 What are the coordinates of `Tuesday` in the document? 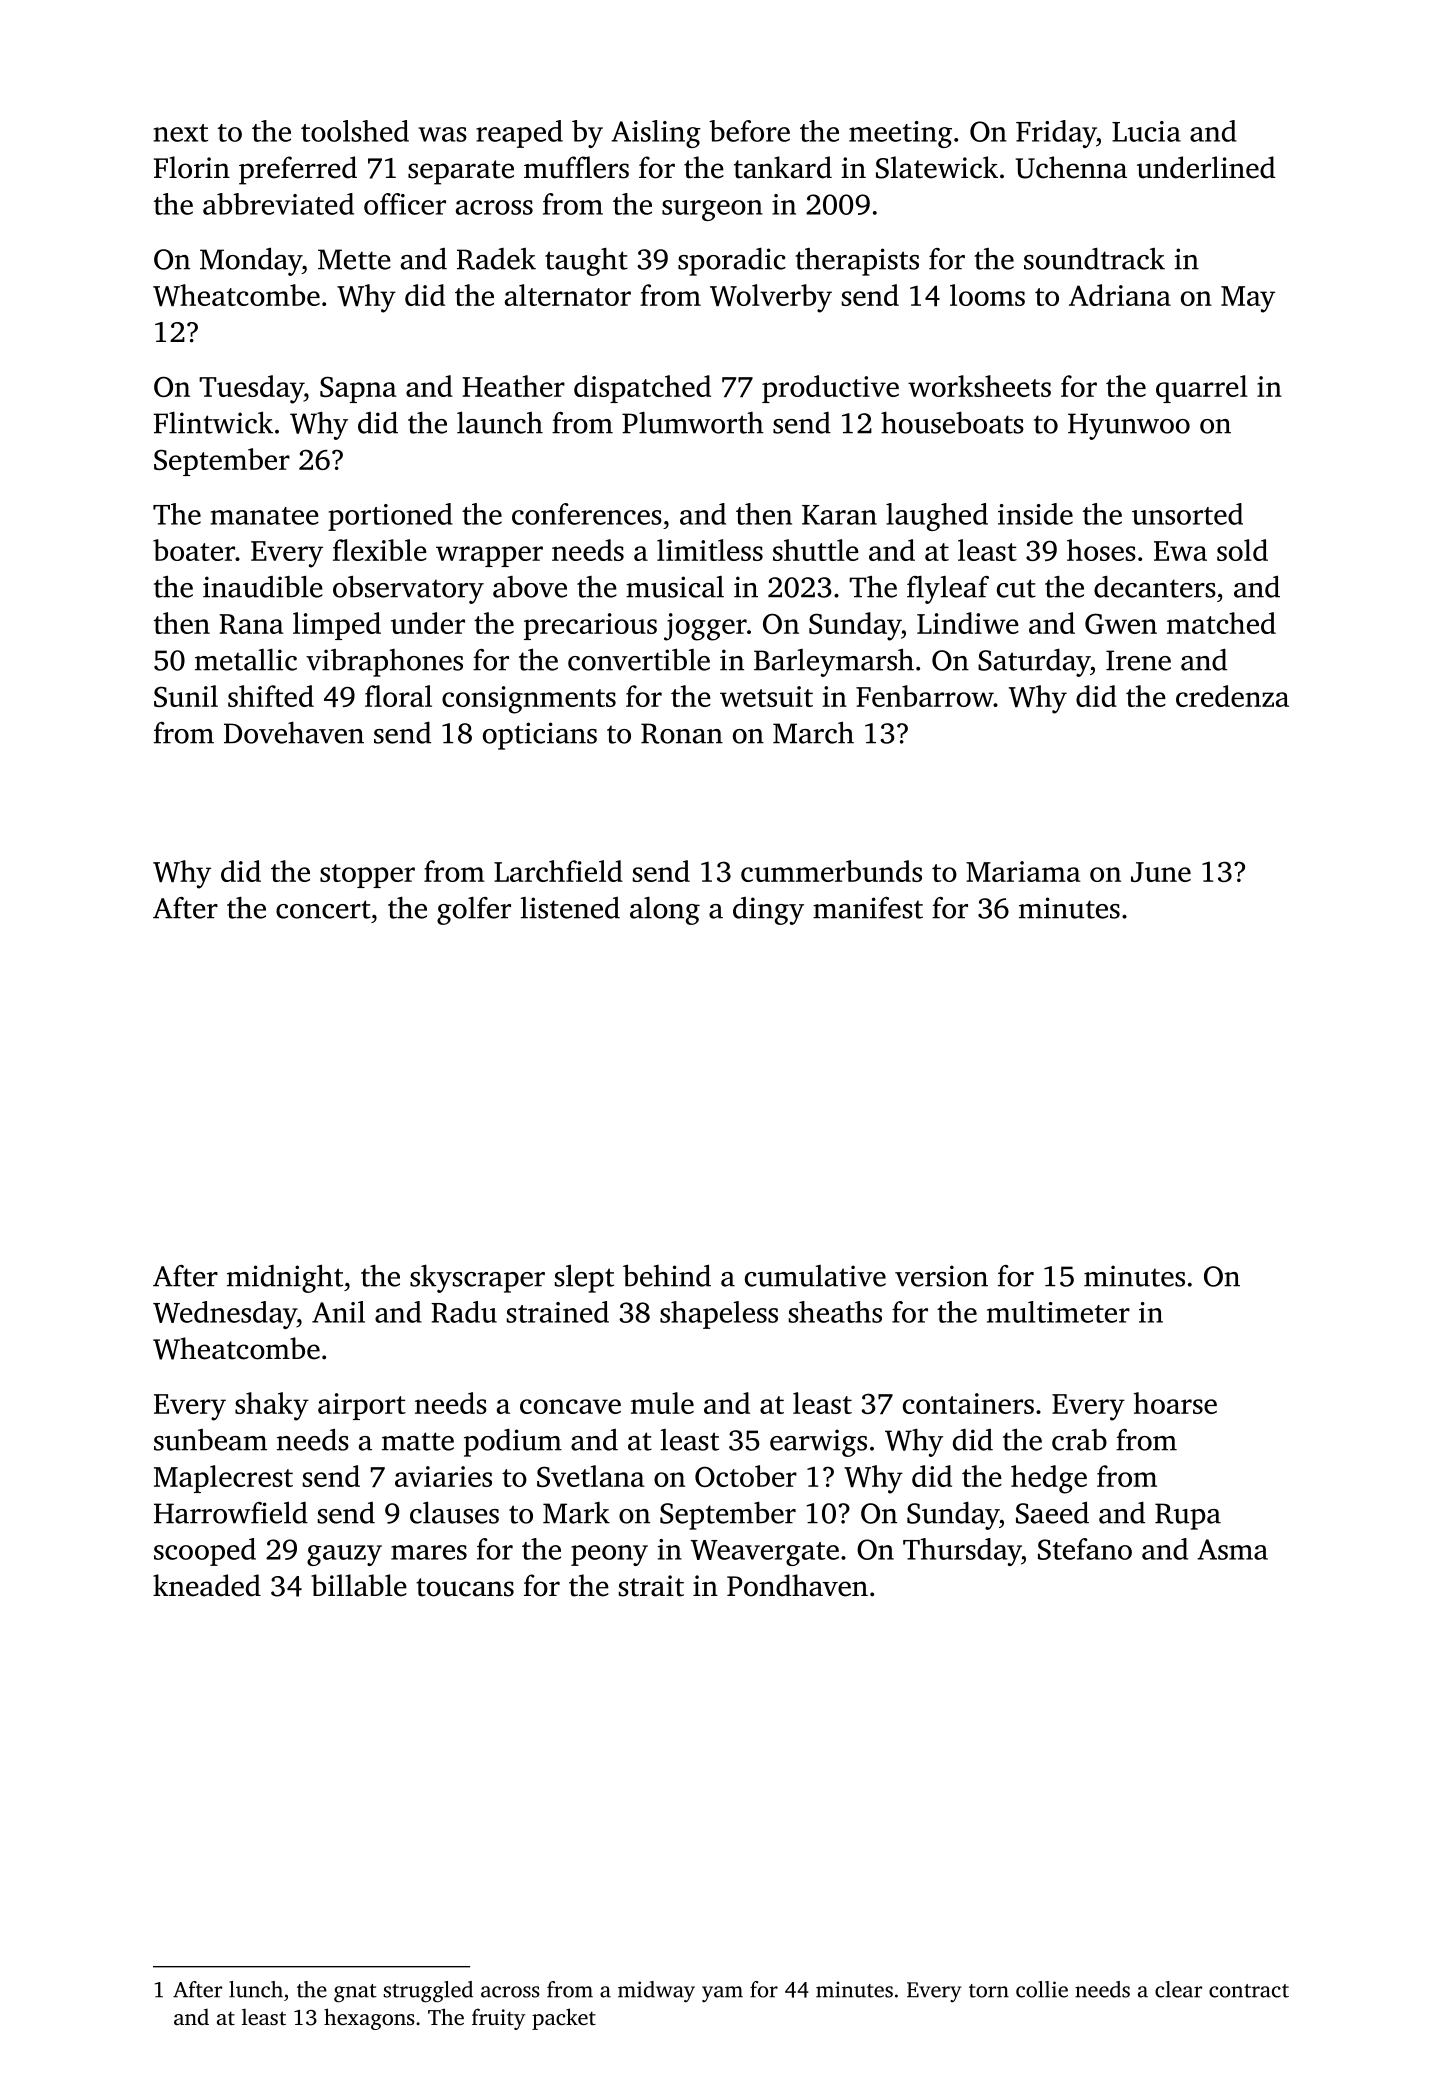 It's located at (251, 389).
